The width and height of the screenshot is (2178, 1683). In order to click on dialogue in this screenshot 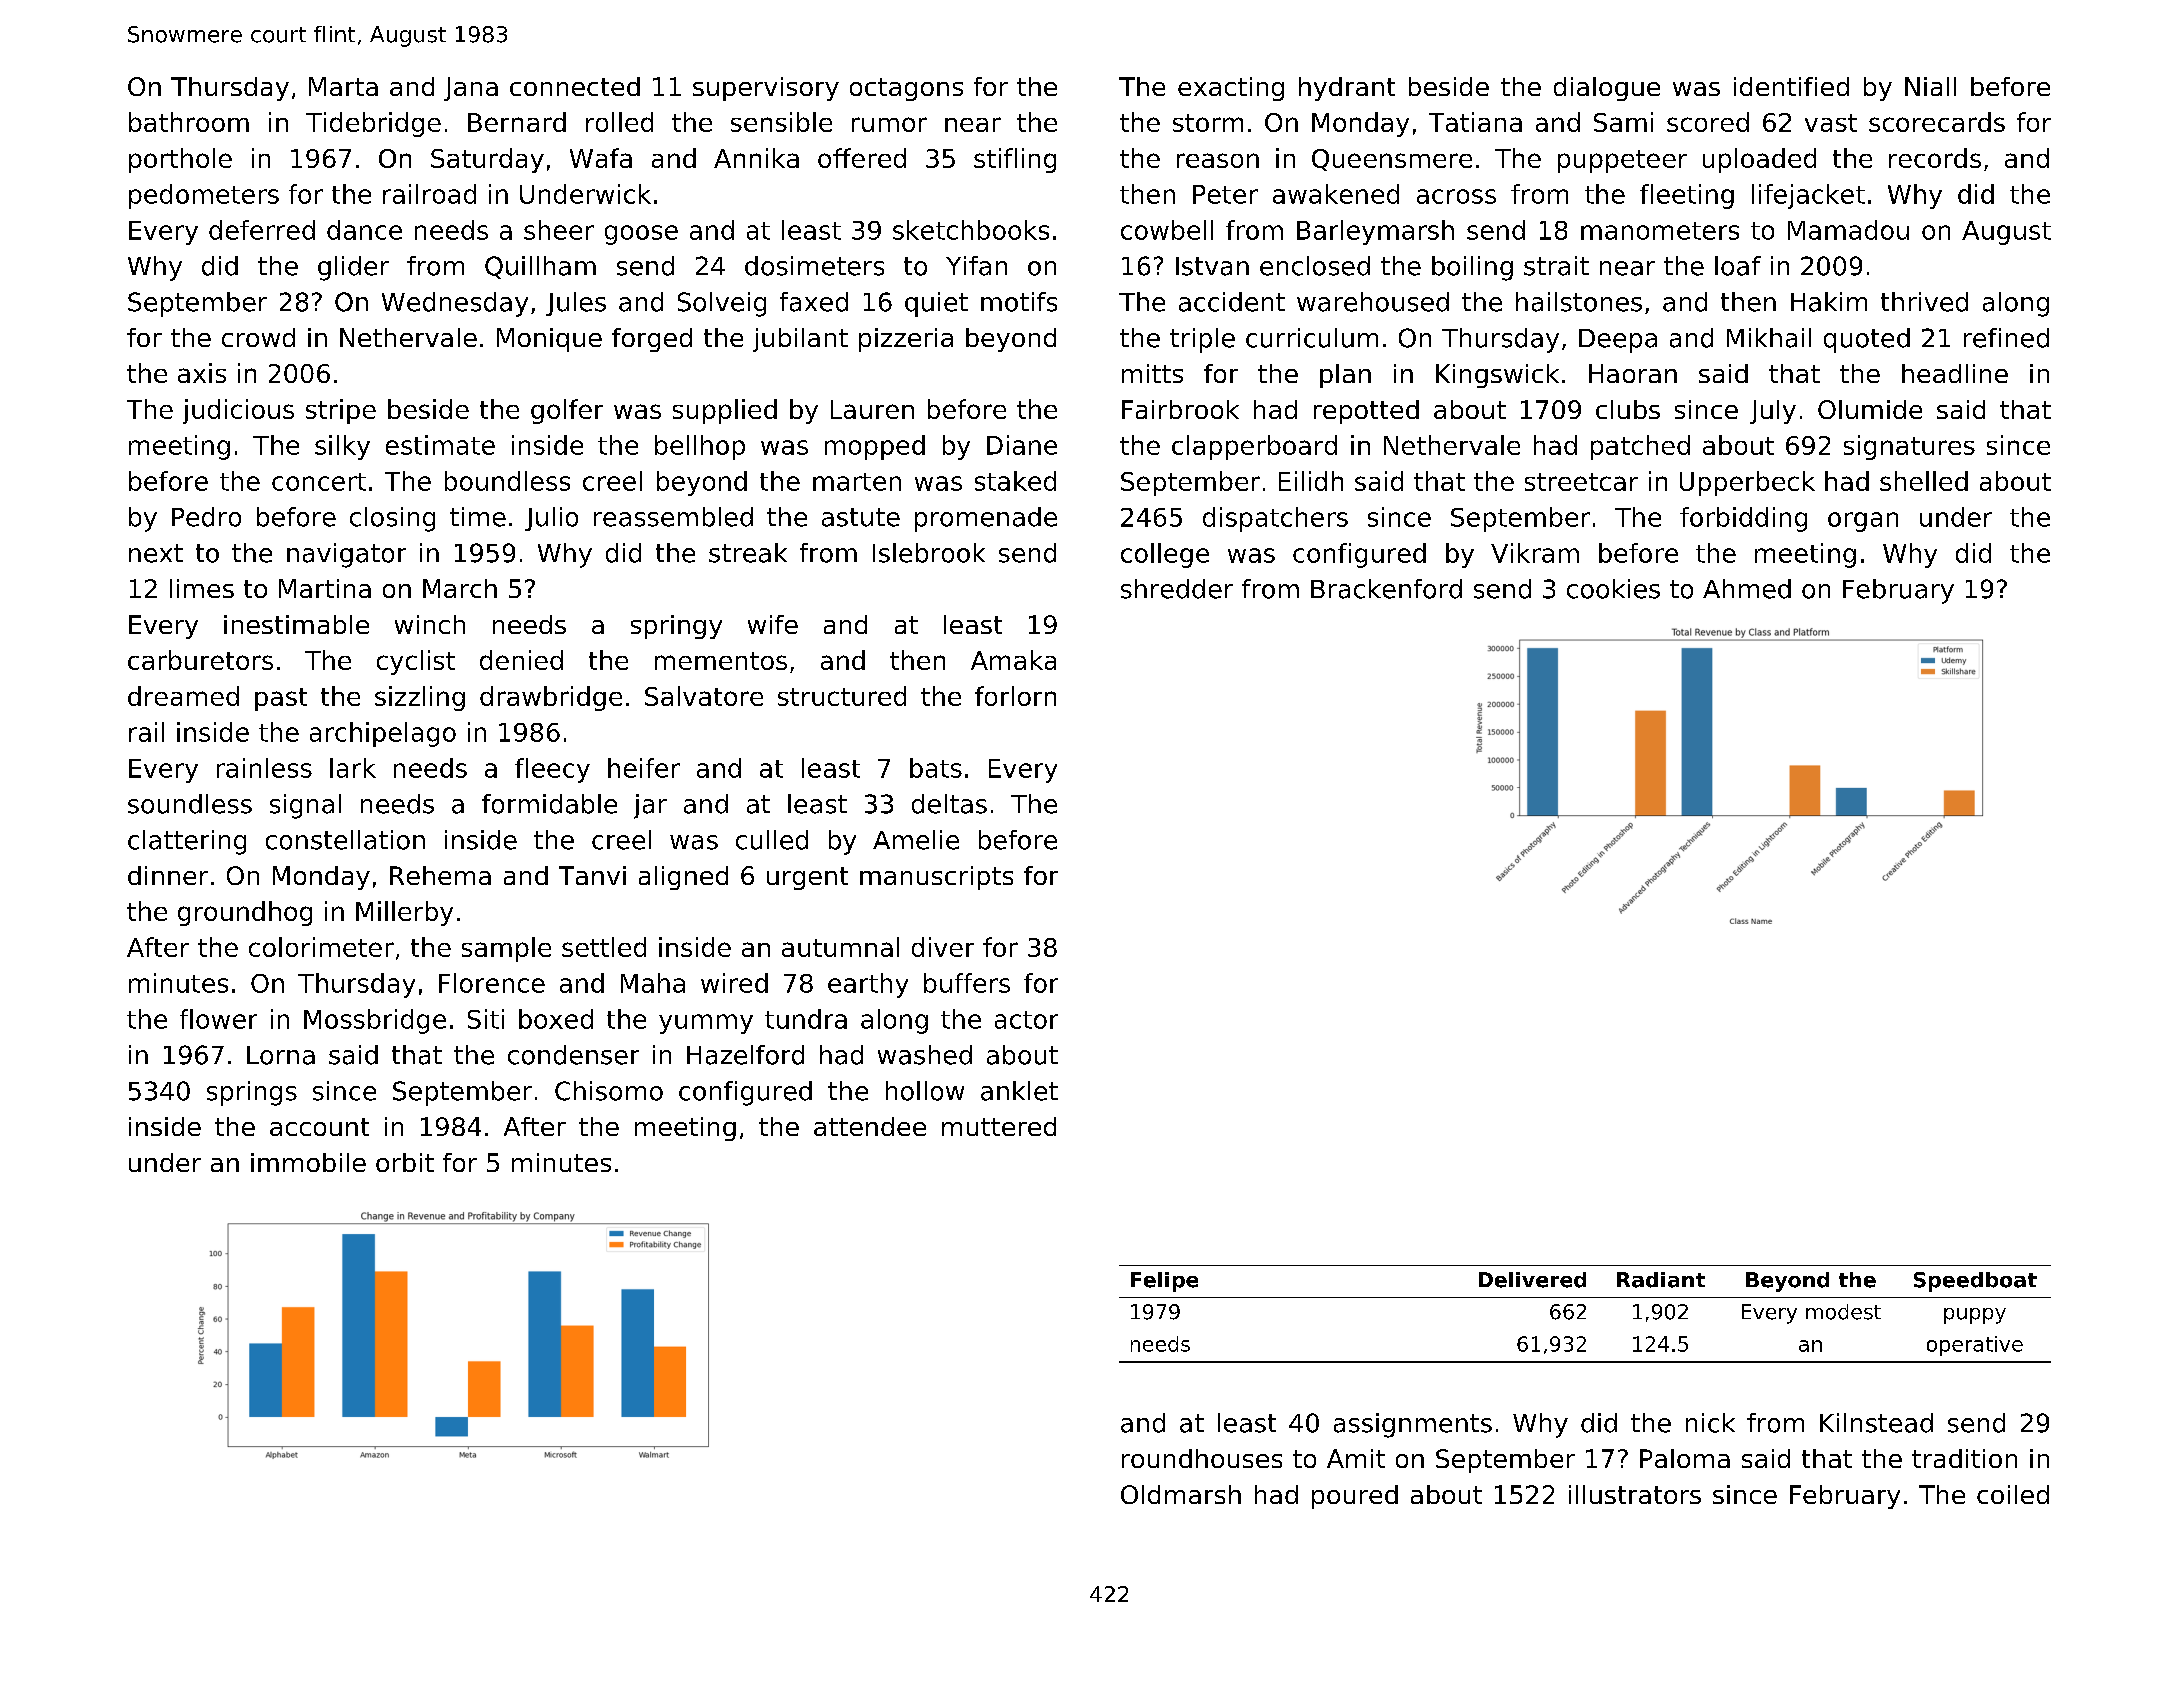, I will do `click(1607, 89)`.
